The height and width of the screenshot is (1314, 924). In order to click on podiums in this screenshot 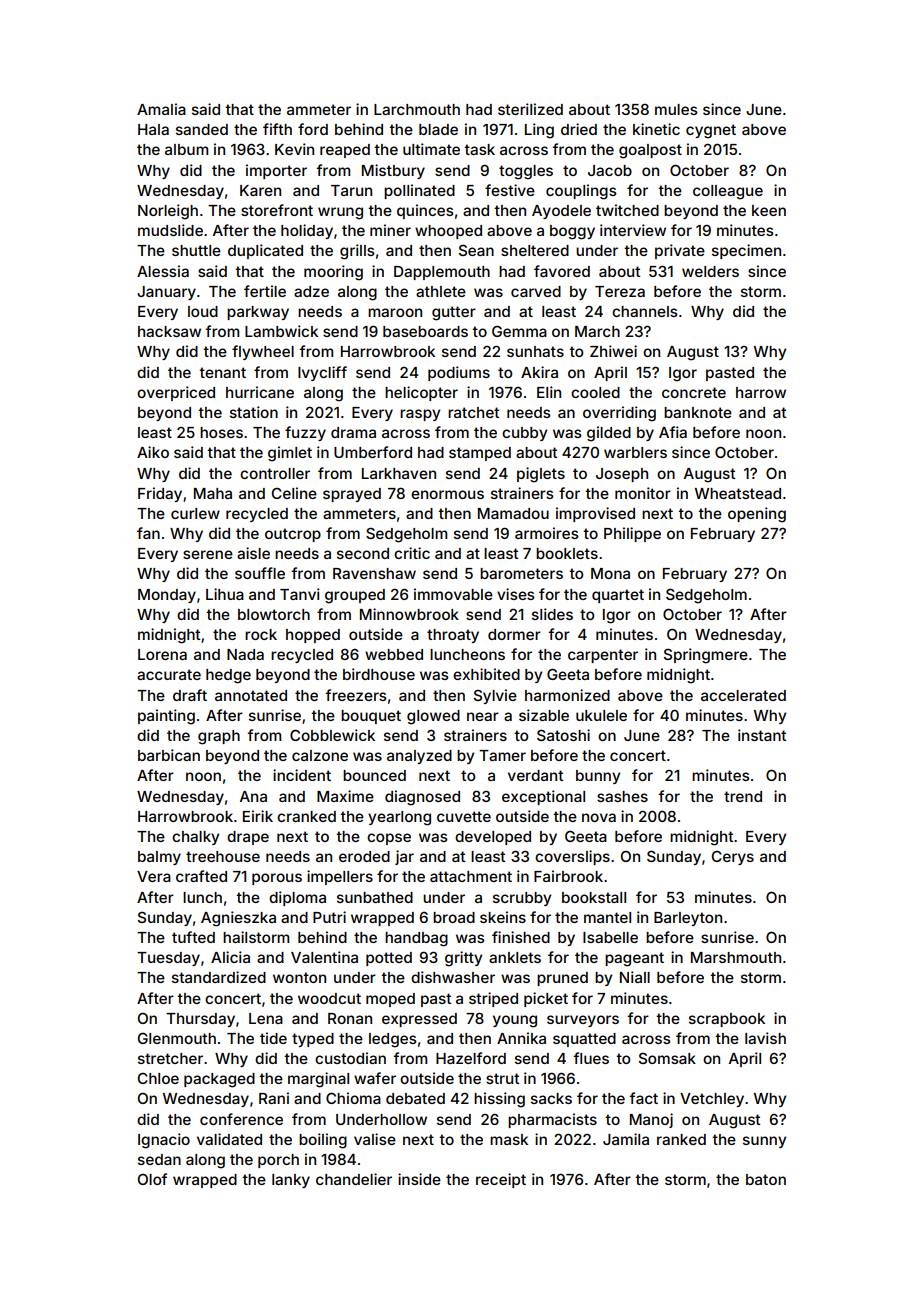, I will do `click(459, 373)`.
